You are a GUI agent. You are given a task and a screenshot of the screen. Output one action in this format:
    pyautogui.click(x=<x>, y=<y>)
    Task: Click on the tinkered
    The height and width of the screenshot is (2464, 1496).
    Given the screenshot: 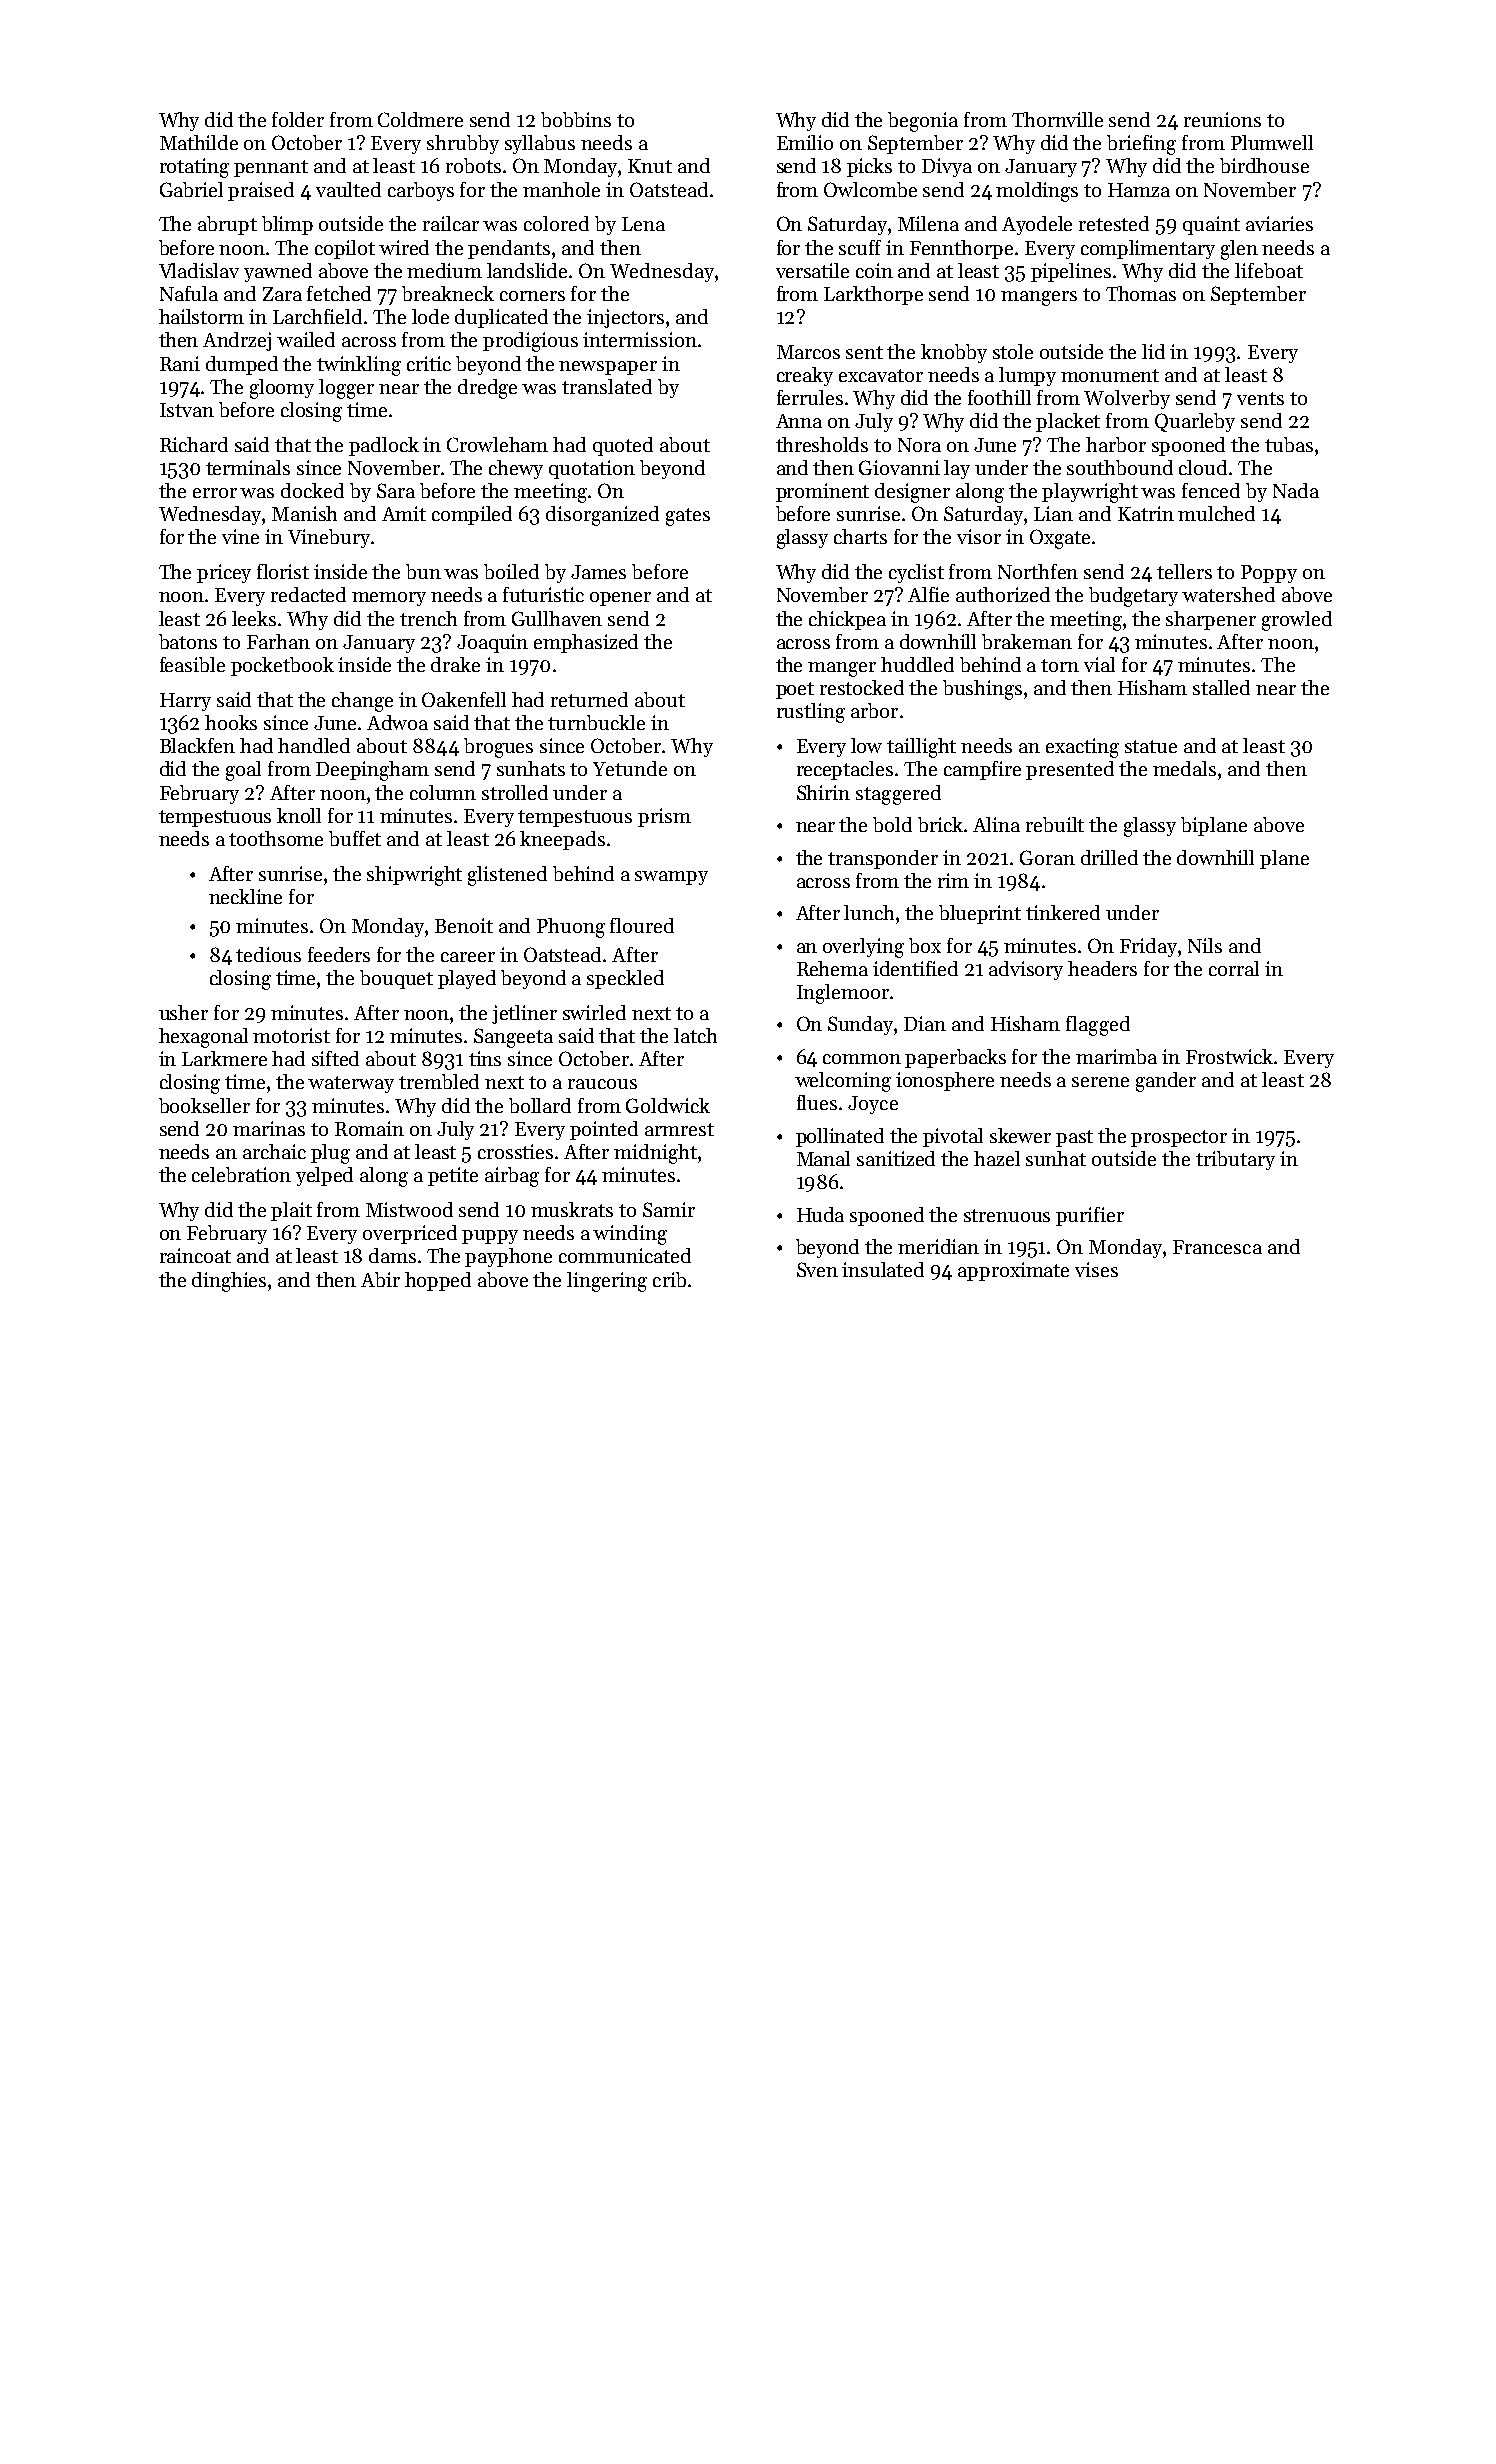 What is the action you would take?
    pyautogui.click(x=1063, y=912)
